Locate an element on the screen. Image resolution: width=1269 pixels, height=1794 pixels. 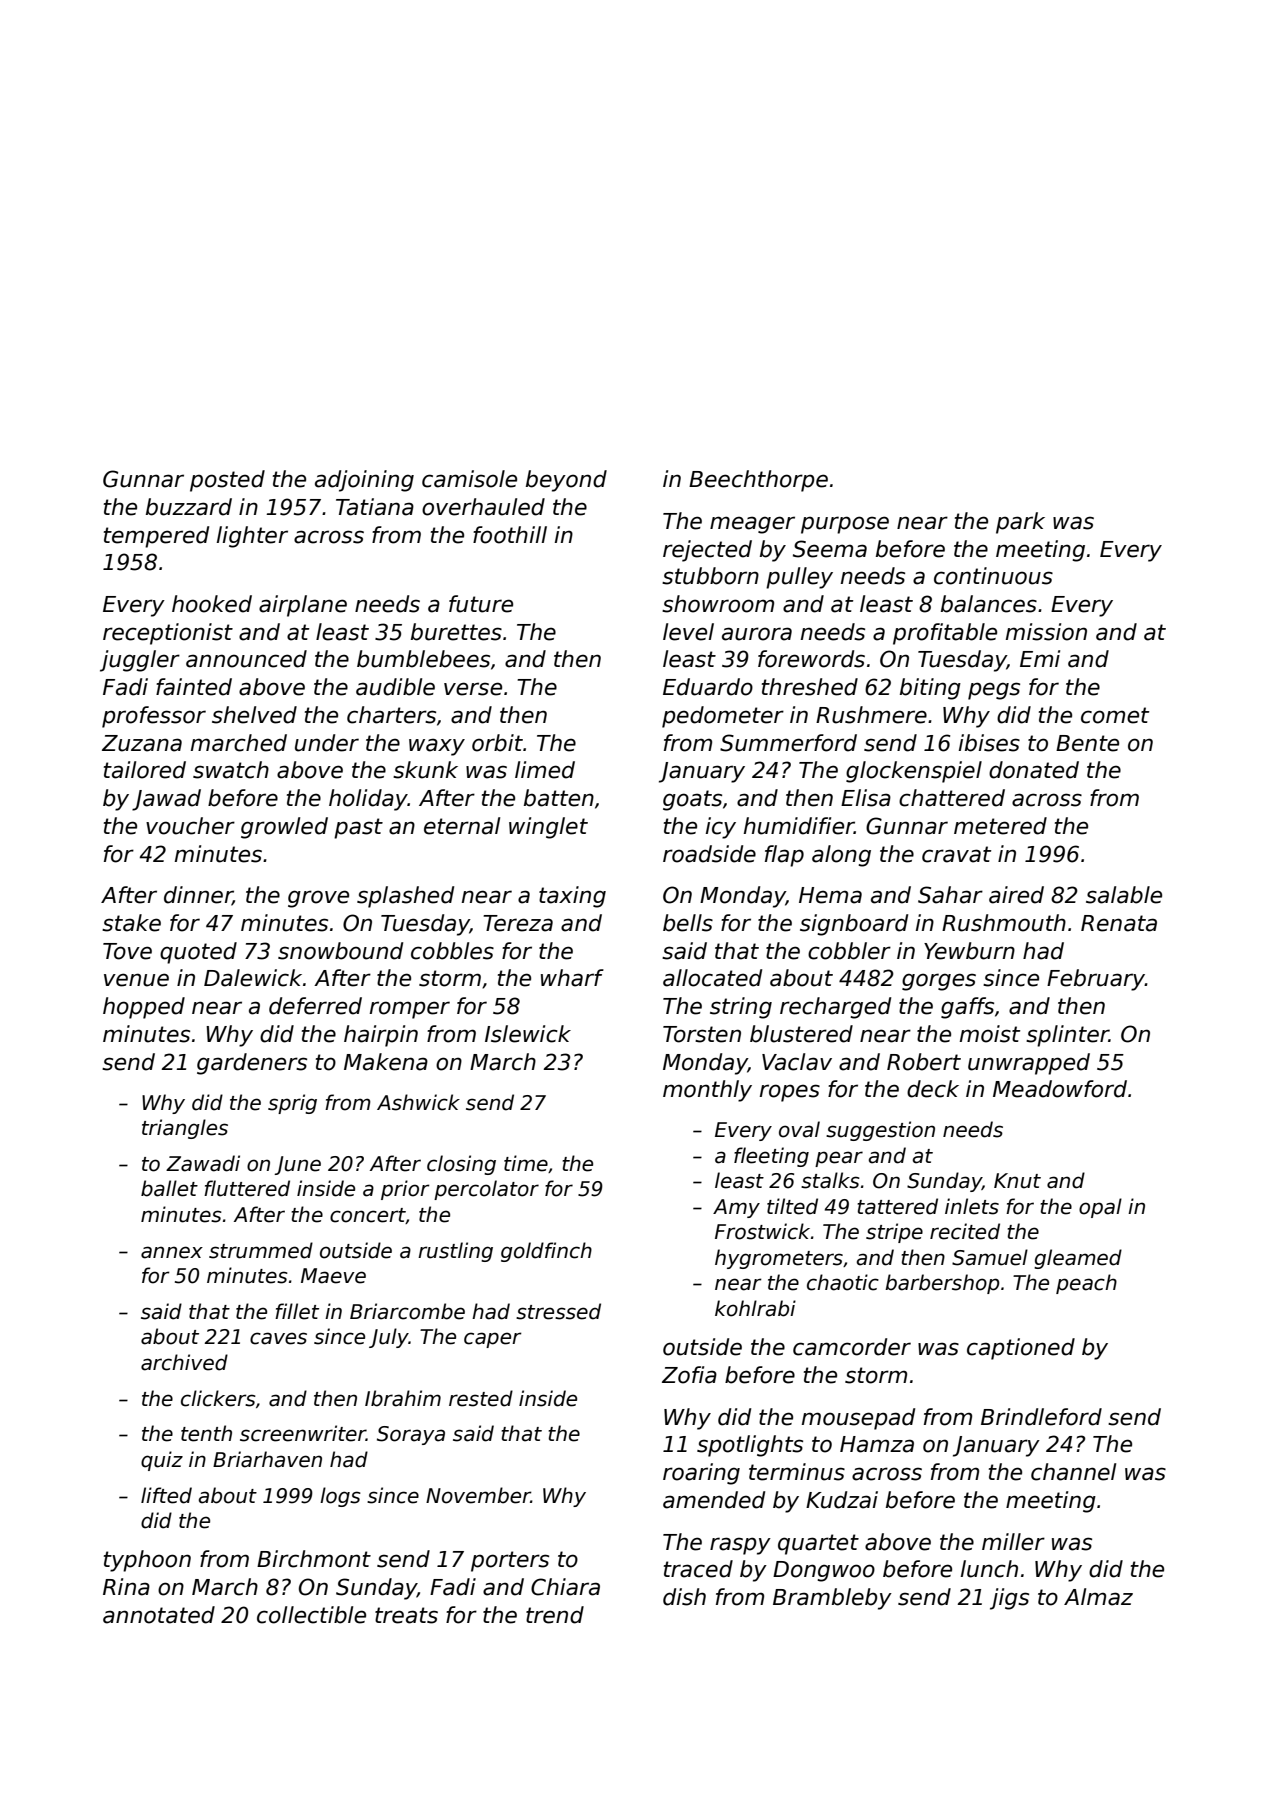
miller is located at coordinates (1013, 1542).
